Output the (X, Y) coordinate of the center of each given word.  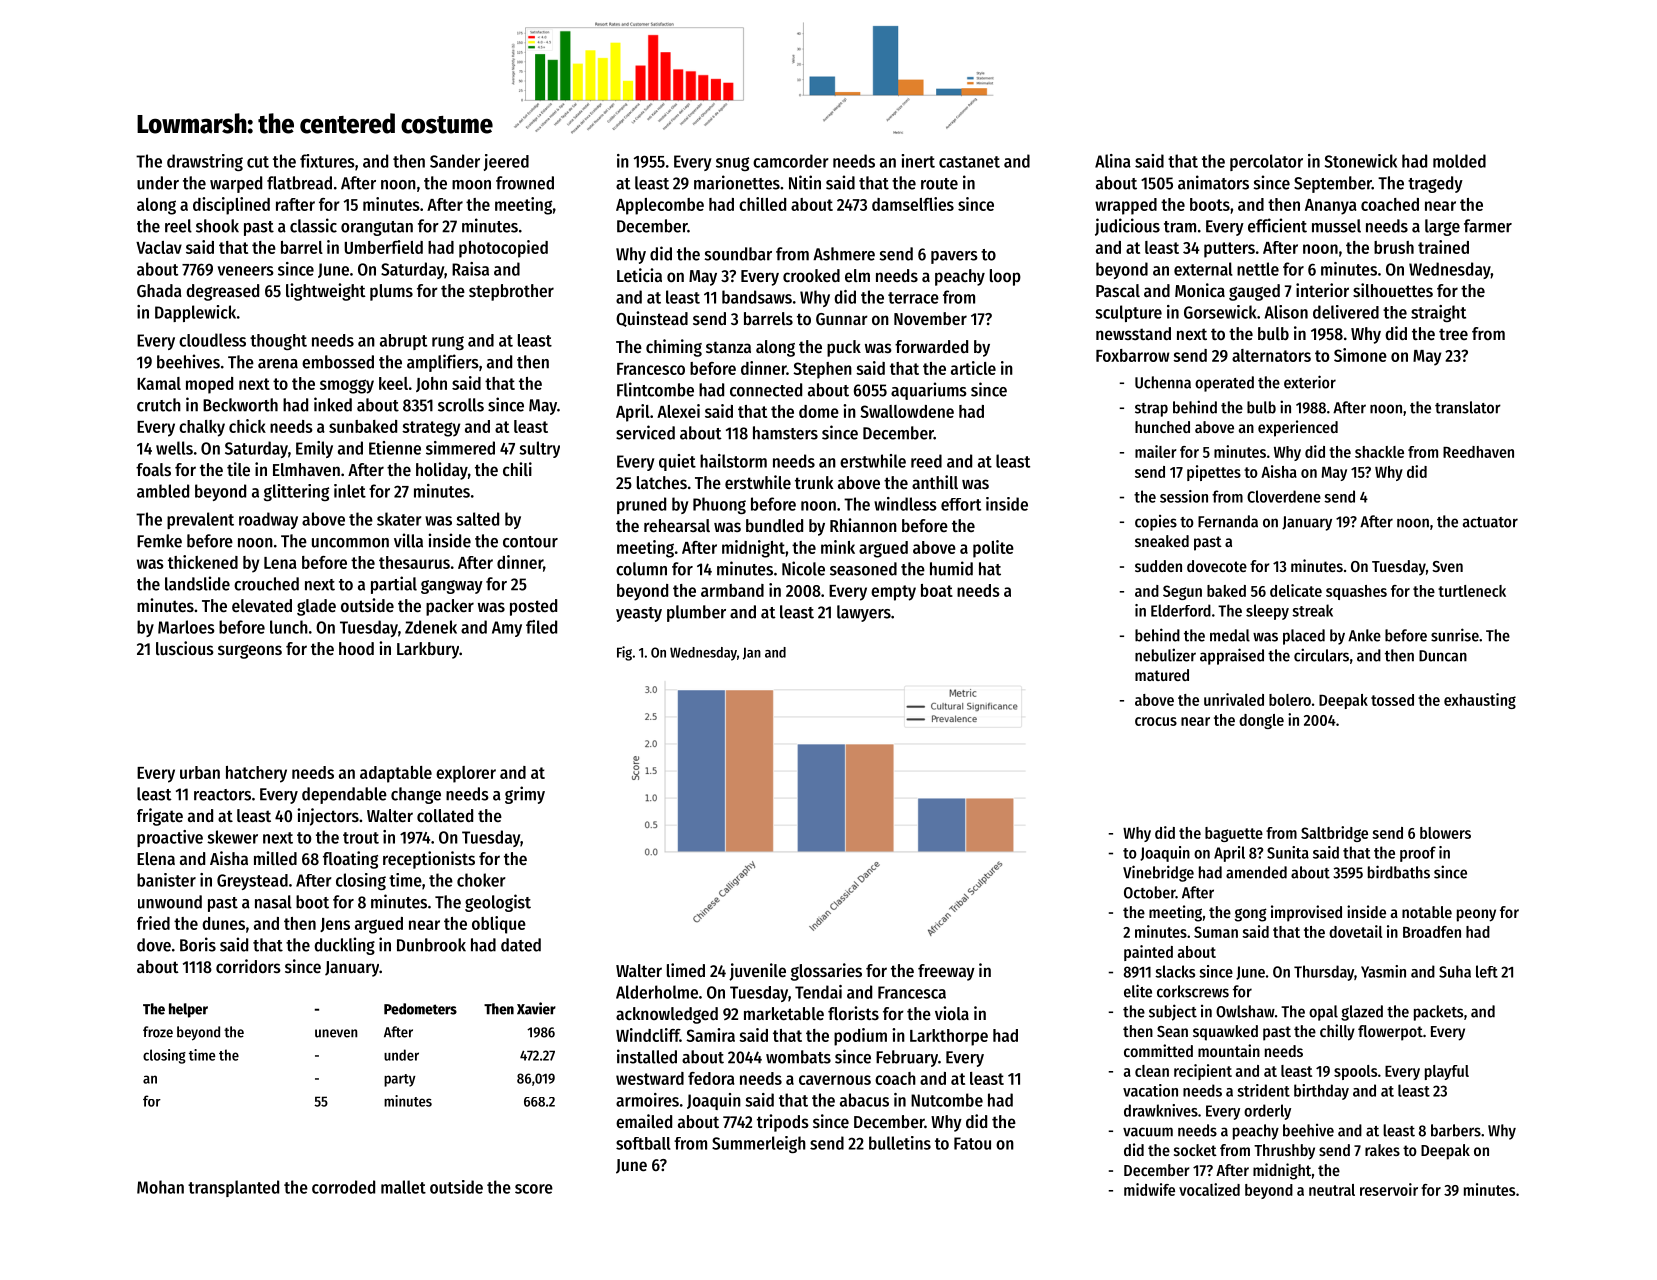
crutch (159, 405)
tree (1453, 334)
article (973, 368)
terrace (913, 298)
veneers (246, 271)
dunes (223, 923)
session (1184, 496)
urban (200, 772)
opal (1323, 1013)
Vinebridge (1158, 873)
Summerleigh (759, 1144)
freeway (946, 972)
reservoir (1389, 1189)
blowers (1445, 833)
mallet (403, 1187)
